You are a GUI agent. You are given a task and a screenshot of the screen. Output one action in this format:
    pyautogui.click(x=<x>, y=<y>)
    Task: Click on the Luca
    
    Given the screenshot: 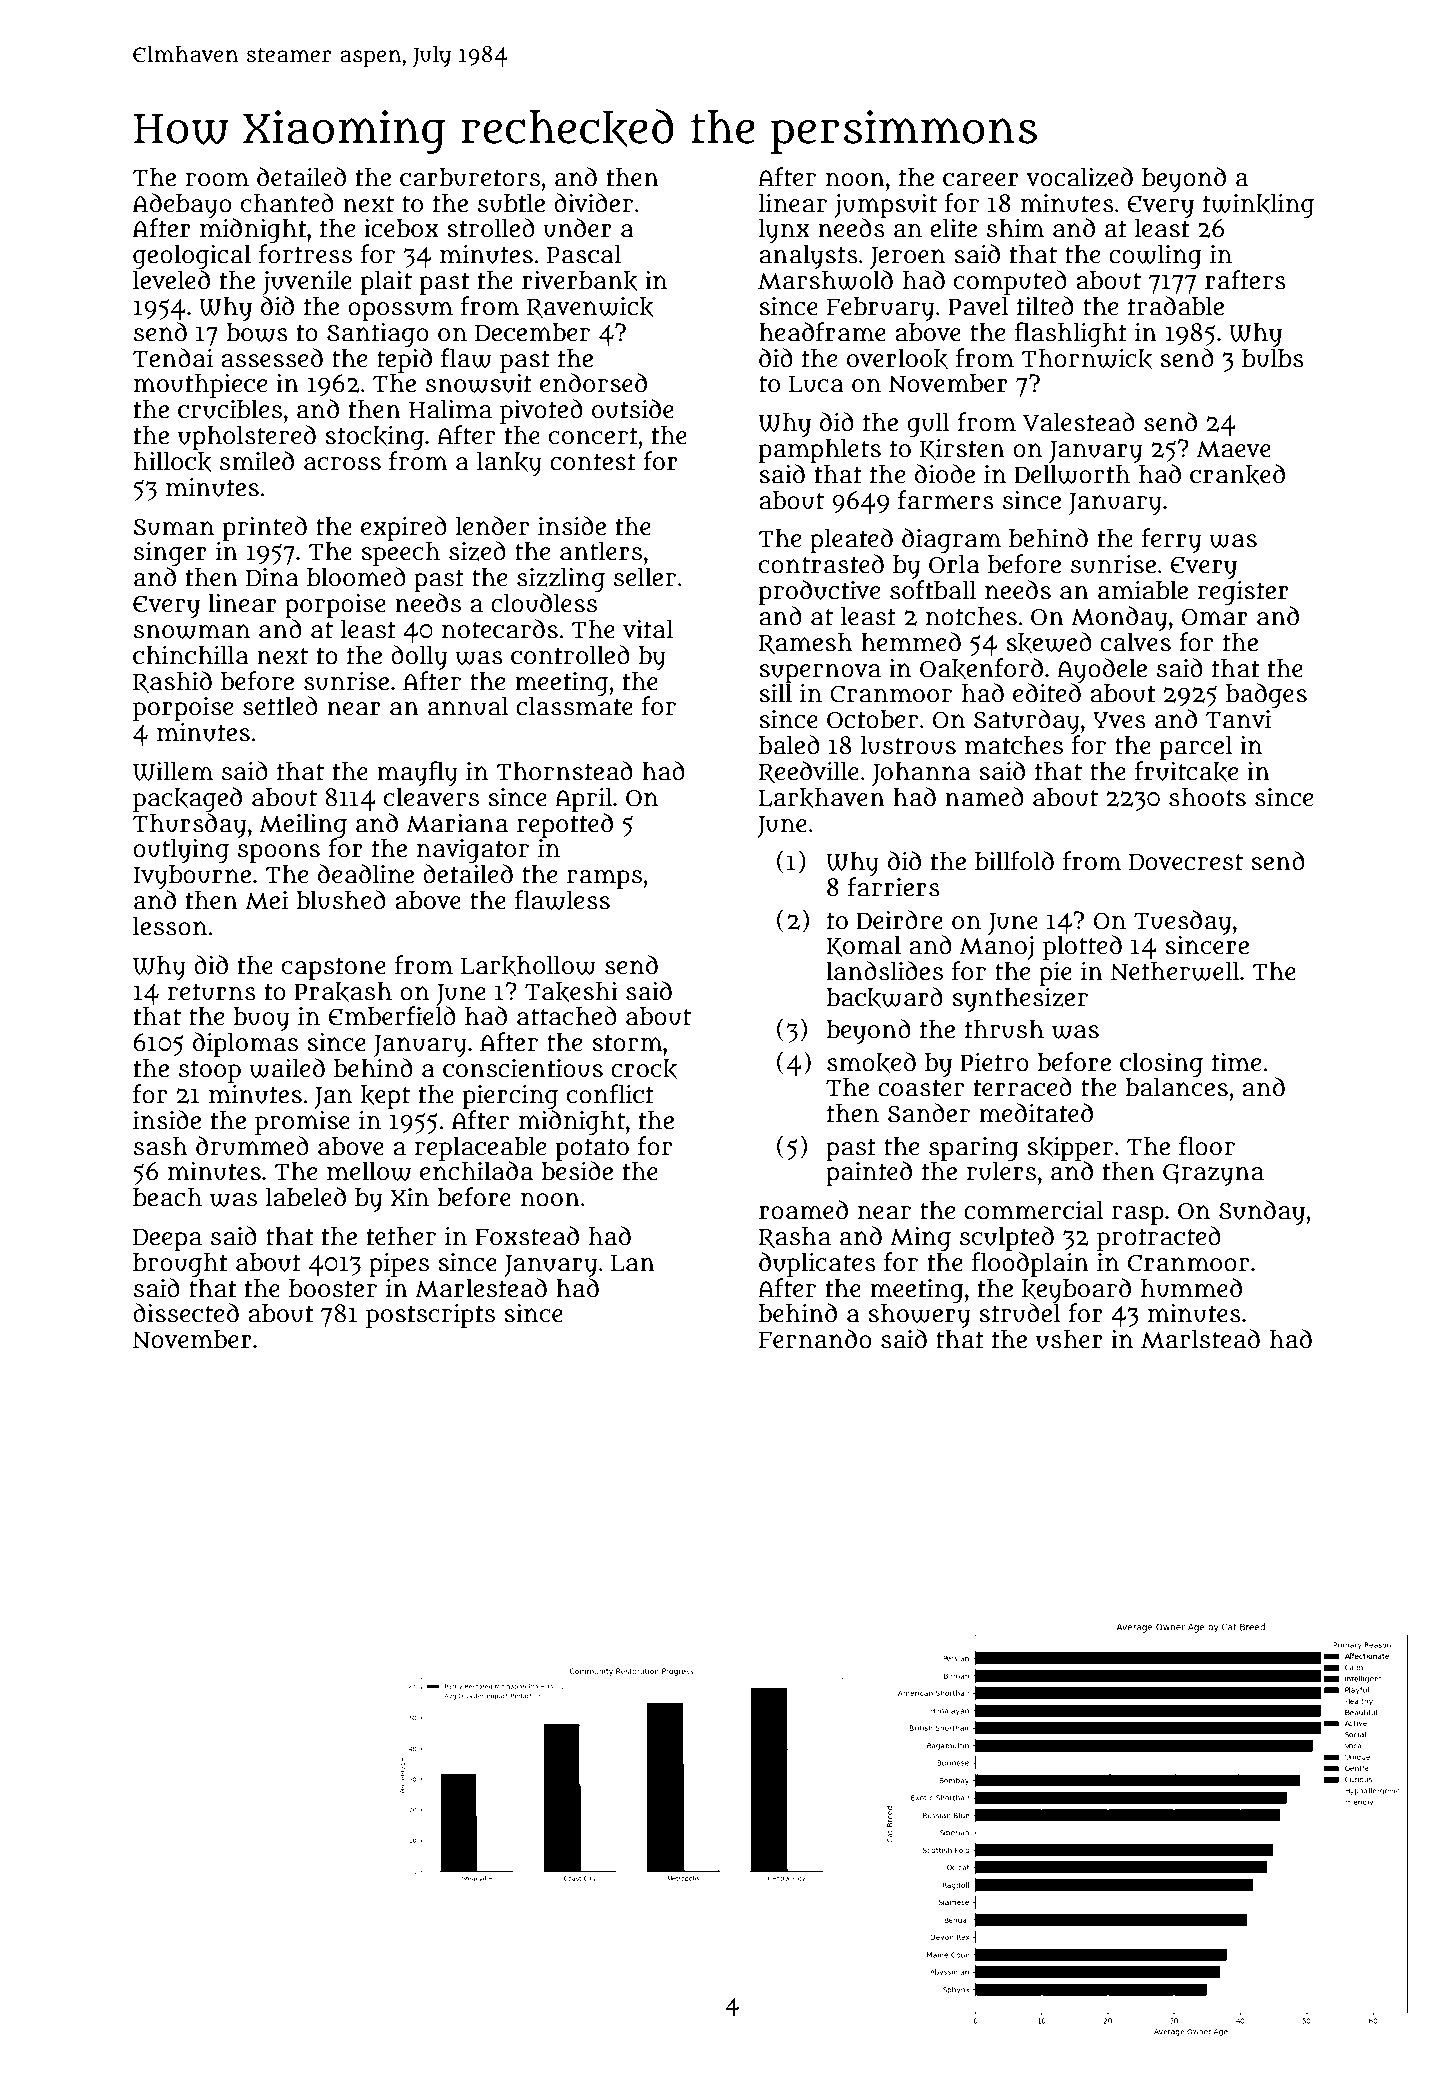 What is the action you would take?
    pyautogui.click(x=816, y=384)
